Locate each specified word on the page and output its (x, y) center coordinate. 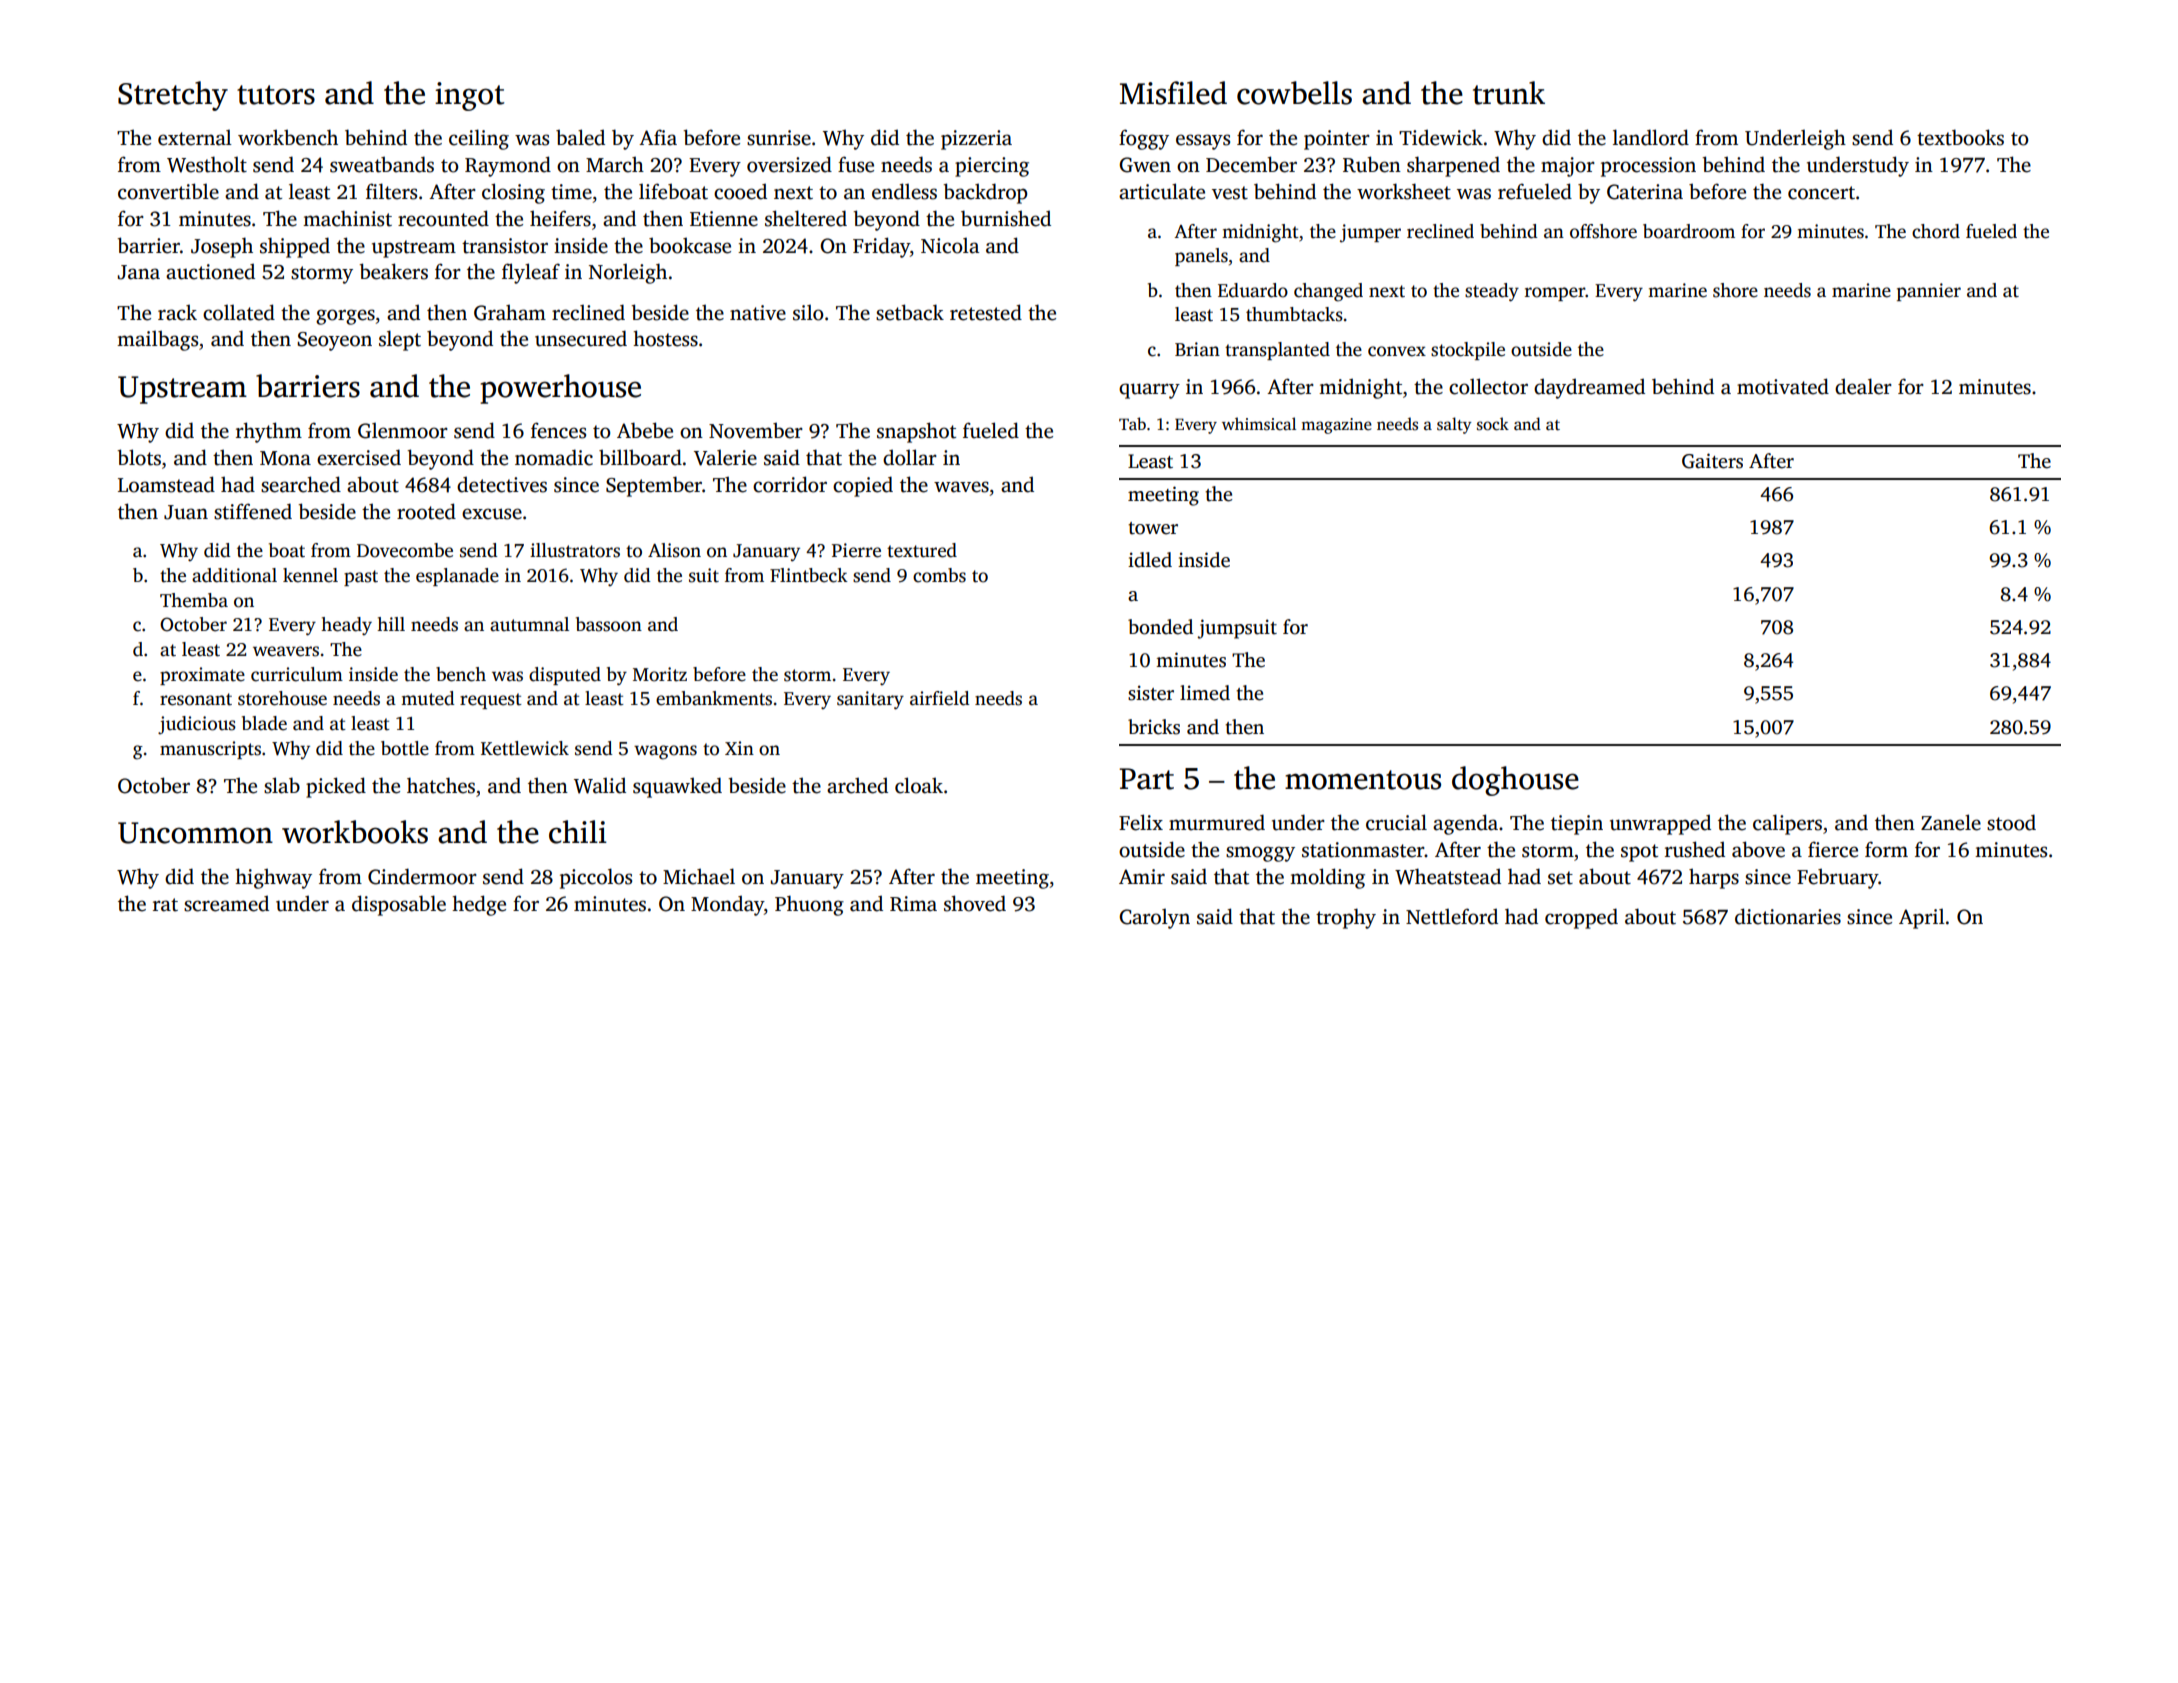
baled (580, 137)
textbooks (1960, 137)
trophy (1346, 918)
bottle (405, 748)
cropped (1581, 918)
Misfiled (1173, 93)
